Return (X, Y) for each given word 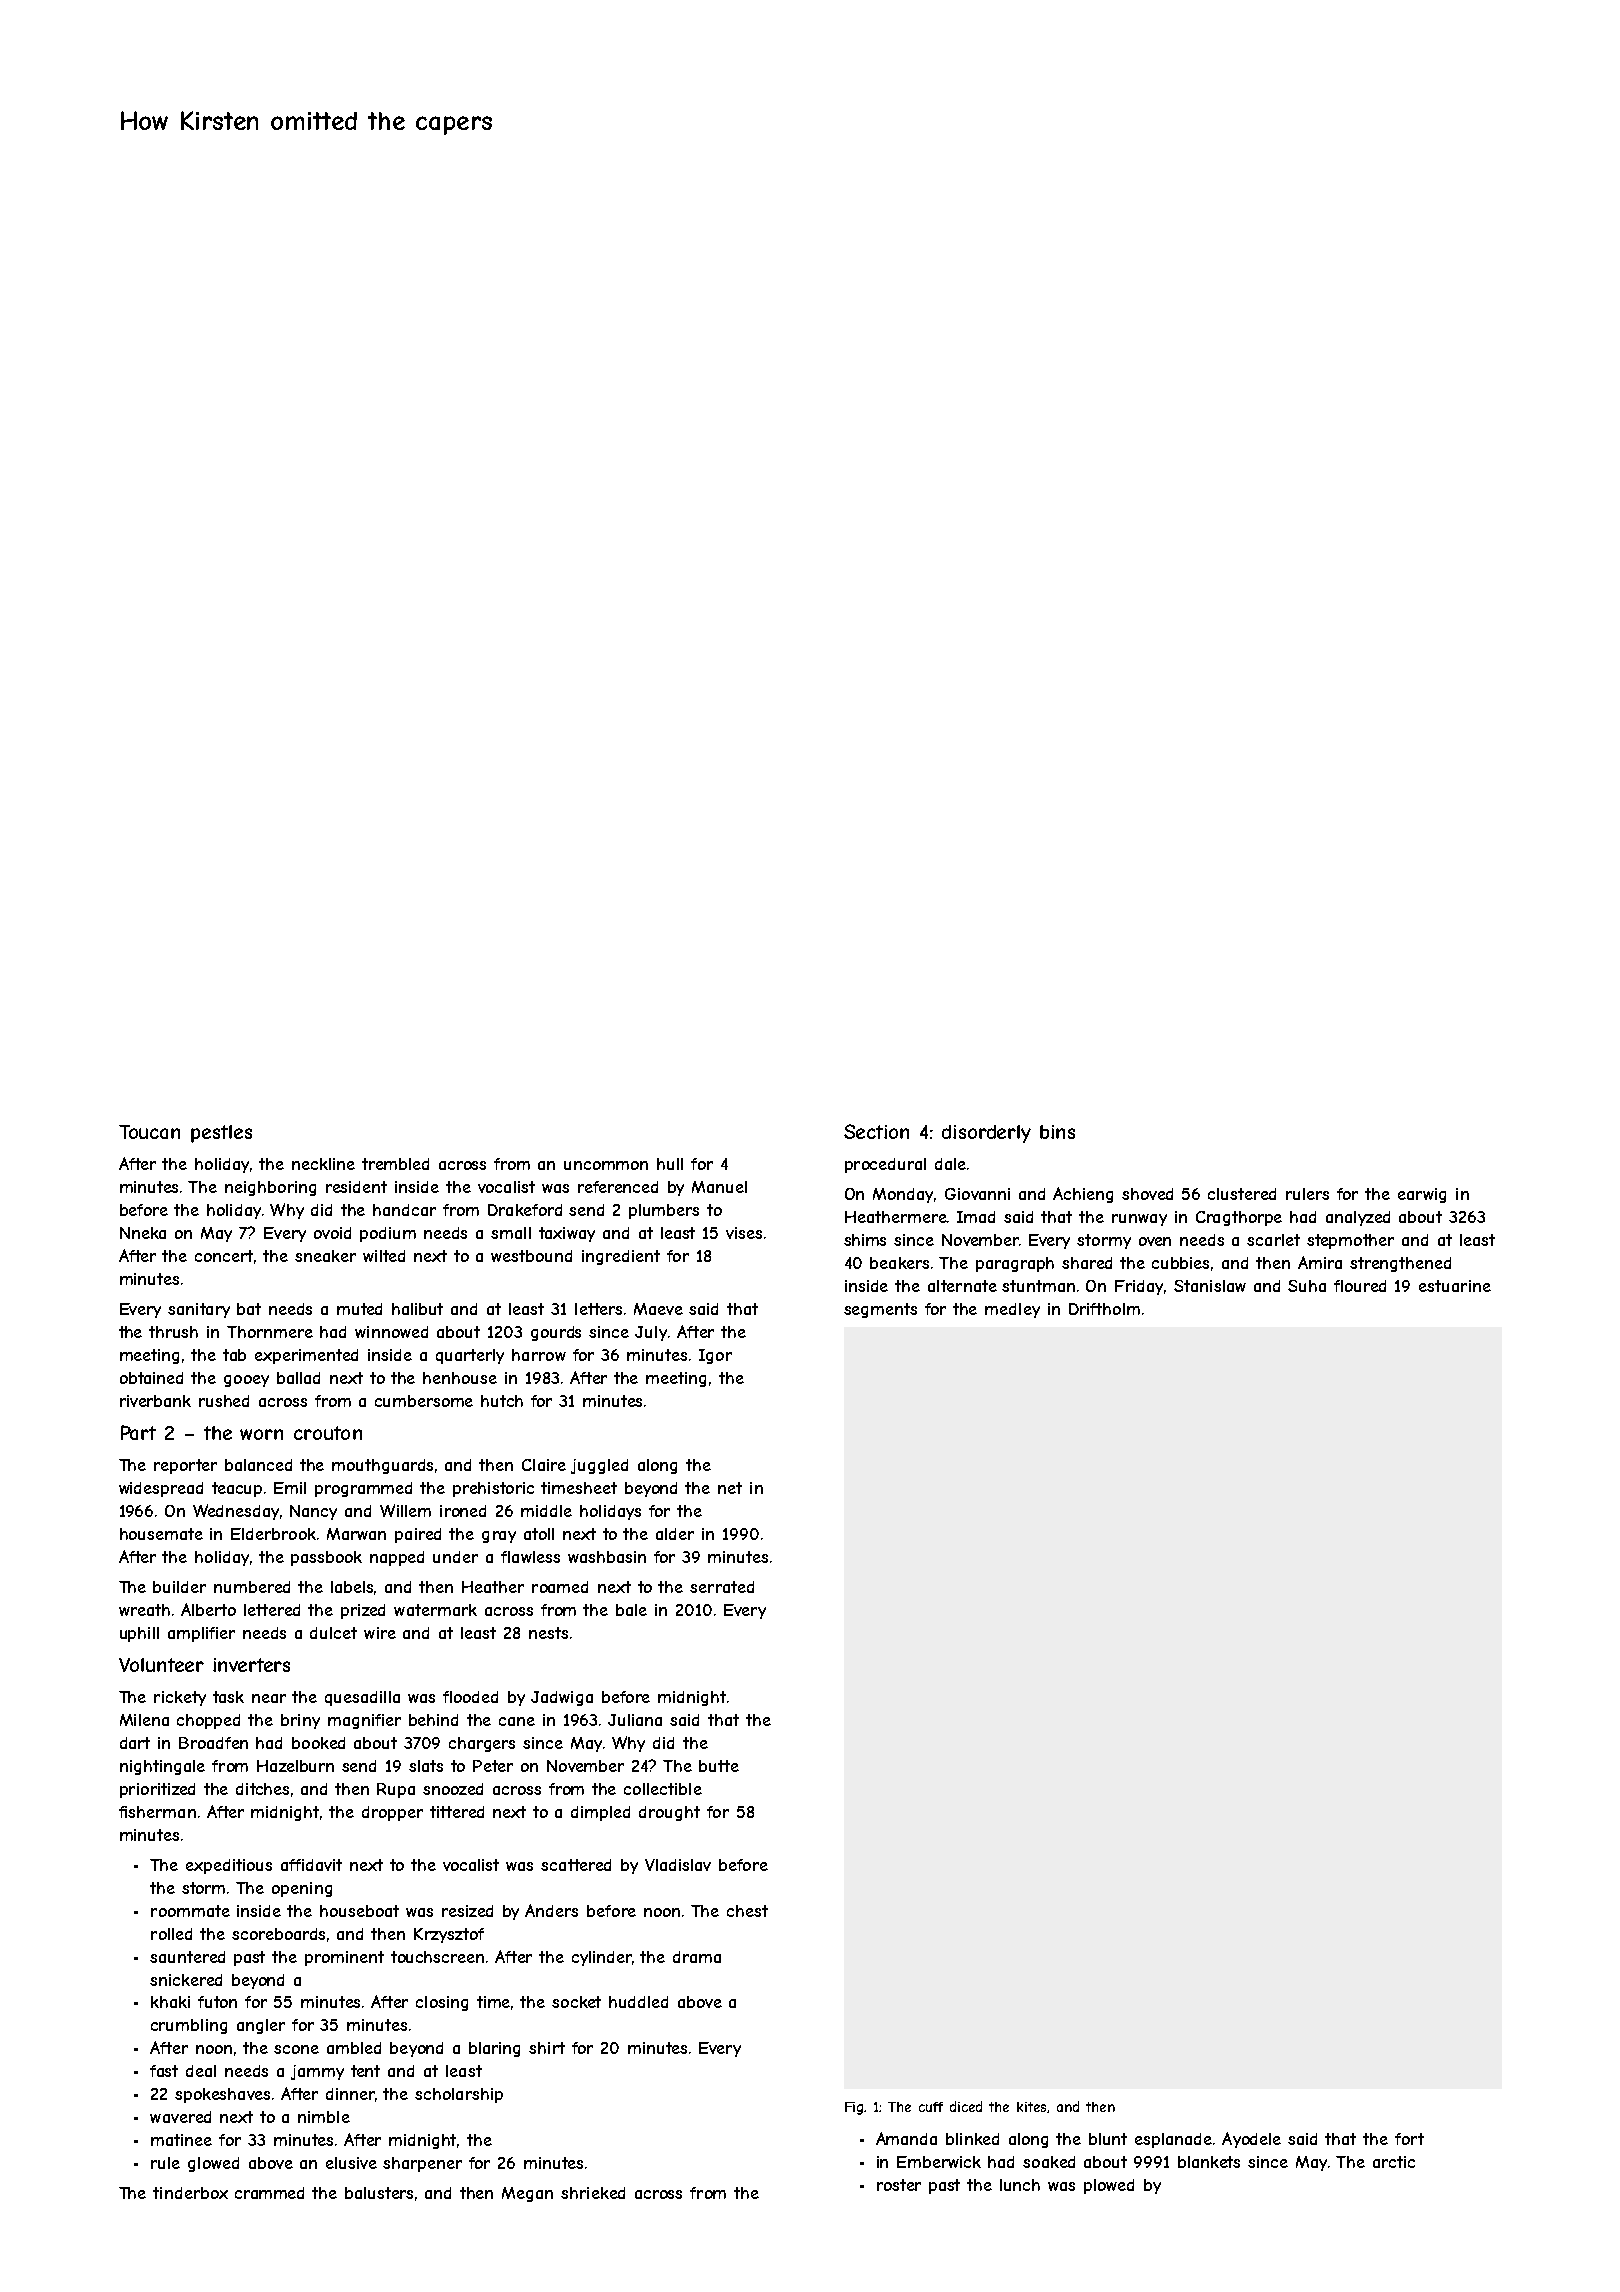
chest (747, 1911)
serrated (722, 1587)
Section (876, 1131)
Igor (715, 1356)
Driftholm (1104, 1309)
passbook (326, 1558)
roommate (190, 1911)
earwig (1422, 1195)
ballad (298, 1378)
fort (1409, 2139)
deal (201, 2071)
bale (631, 1610)
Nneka (143, 1233)
